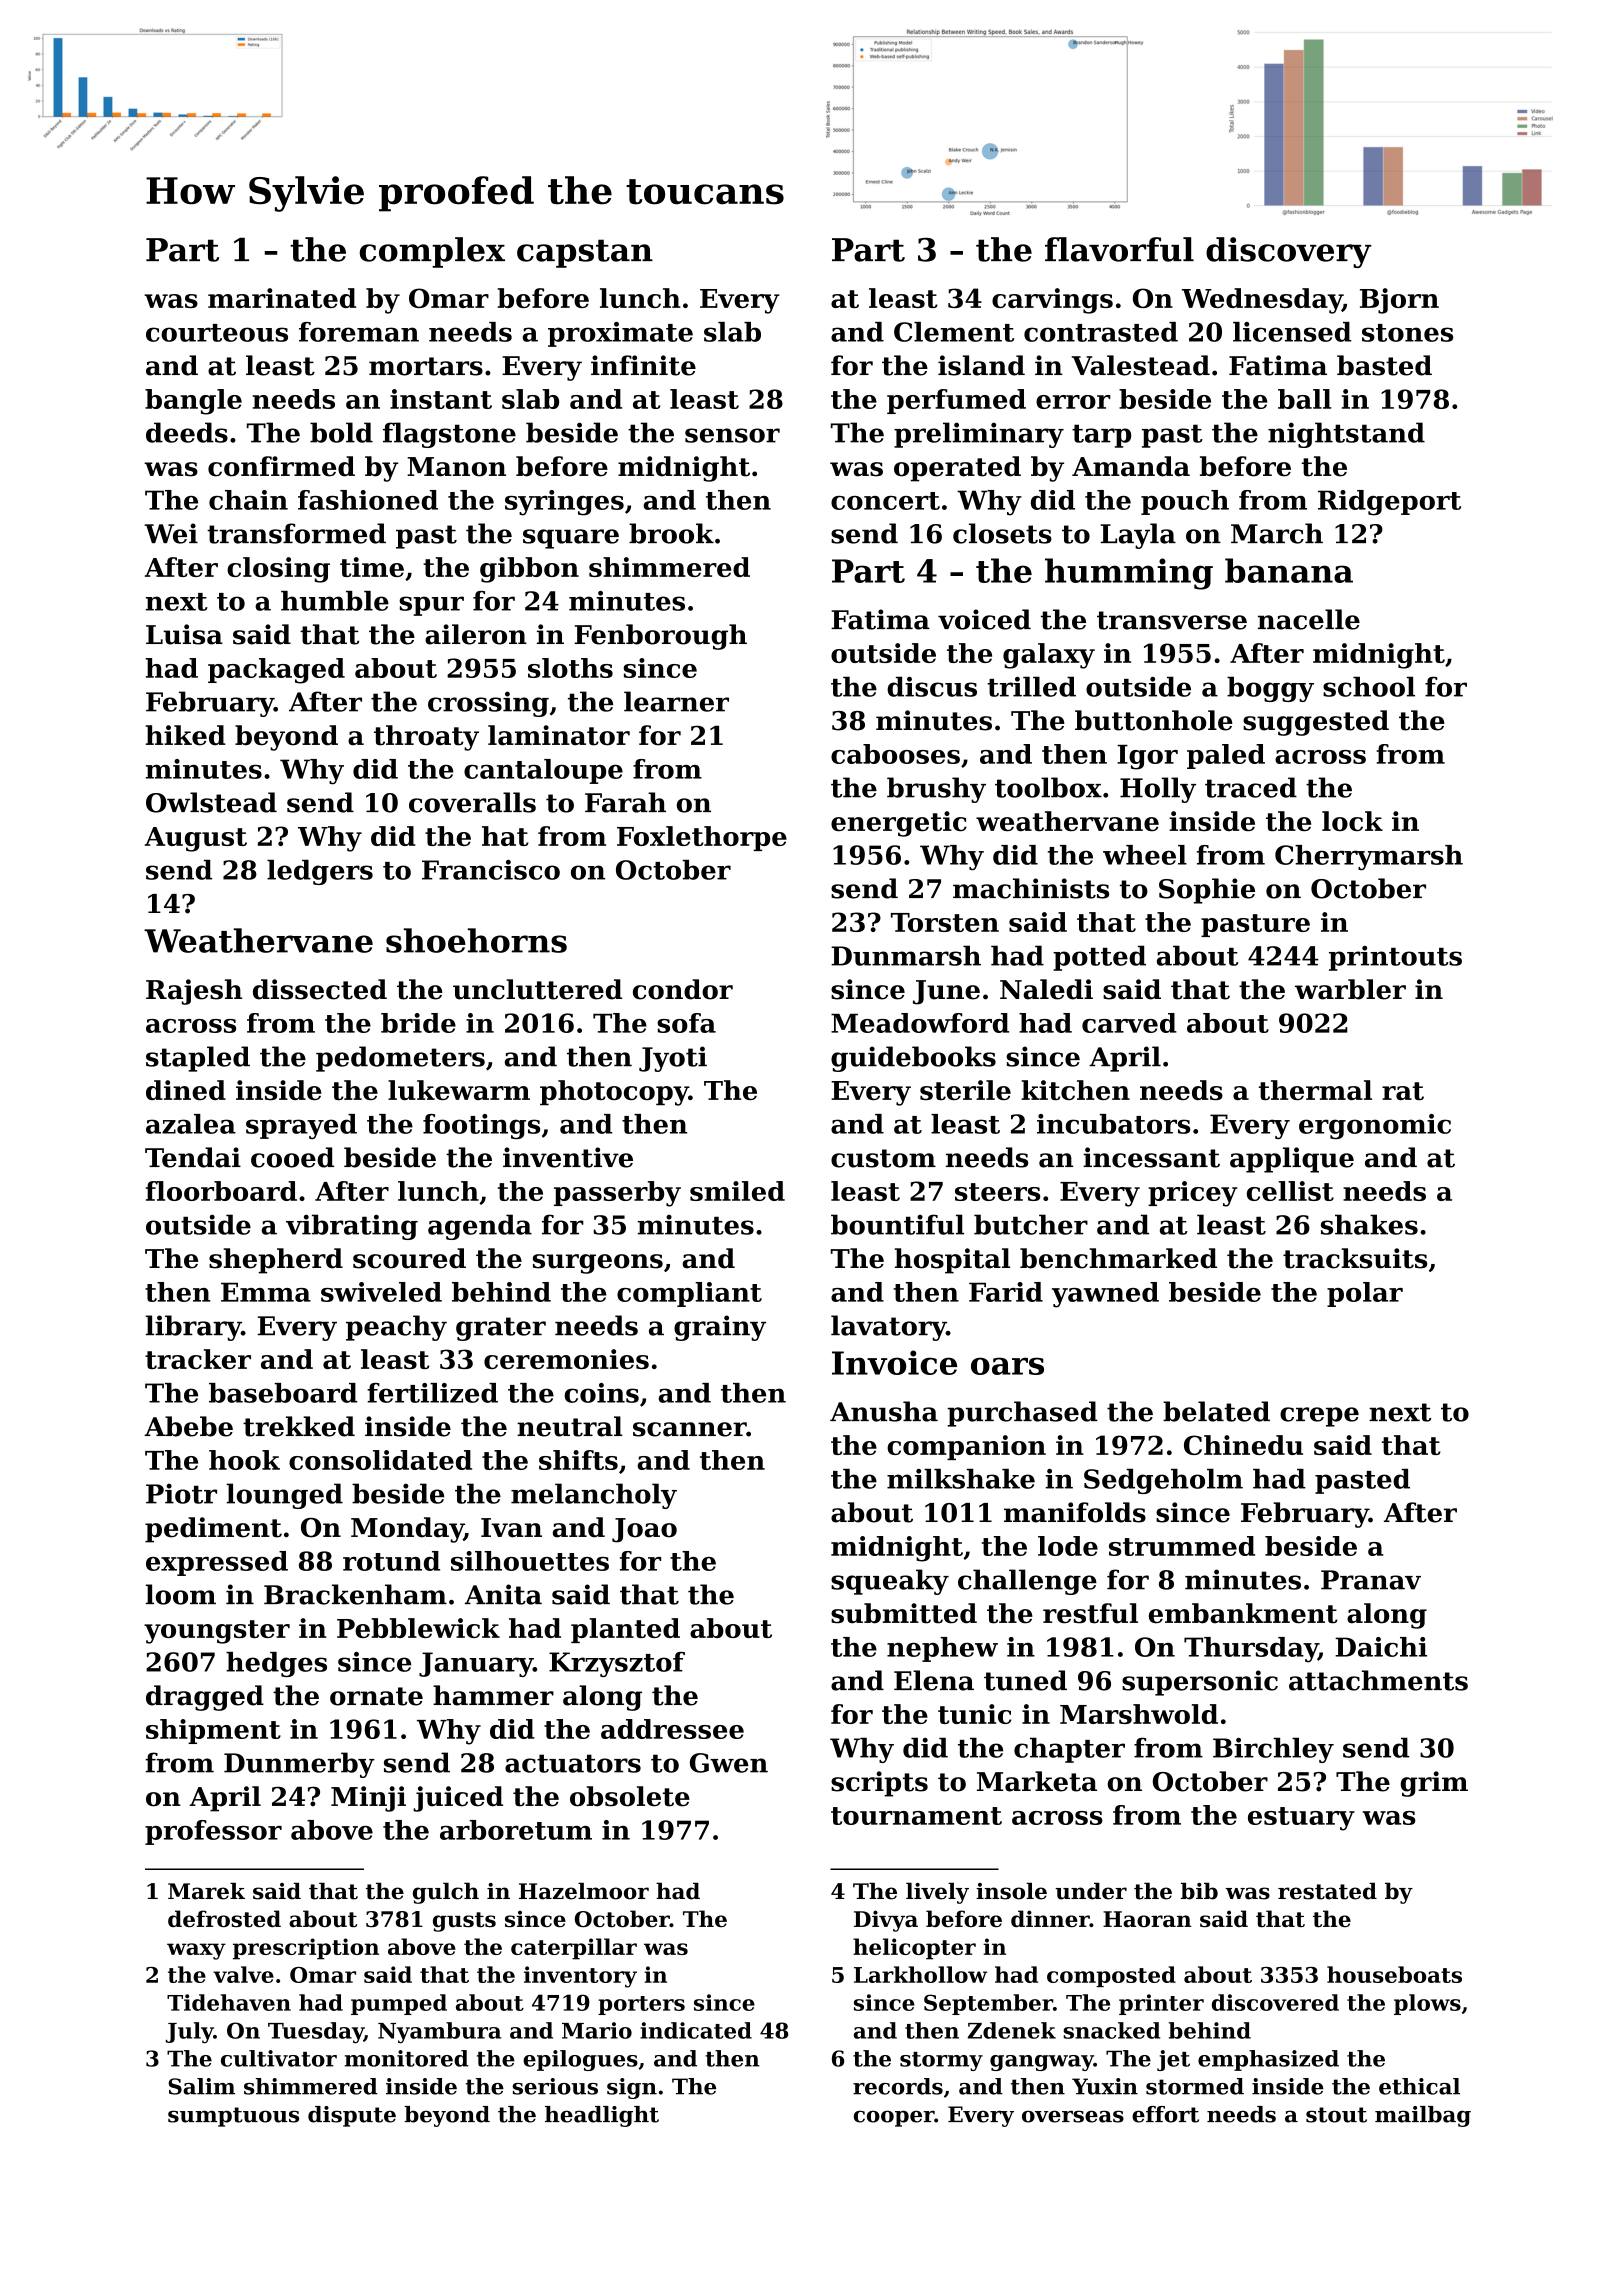 This document has height=2292, width=1620. Describe the element at coordinates (1399, 301) in the document. I see `Bjorn` at that location.
